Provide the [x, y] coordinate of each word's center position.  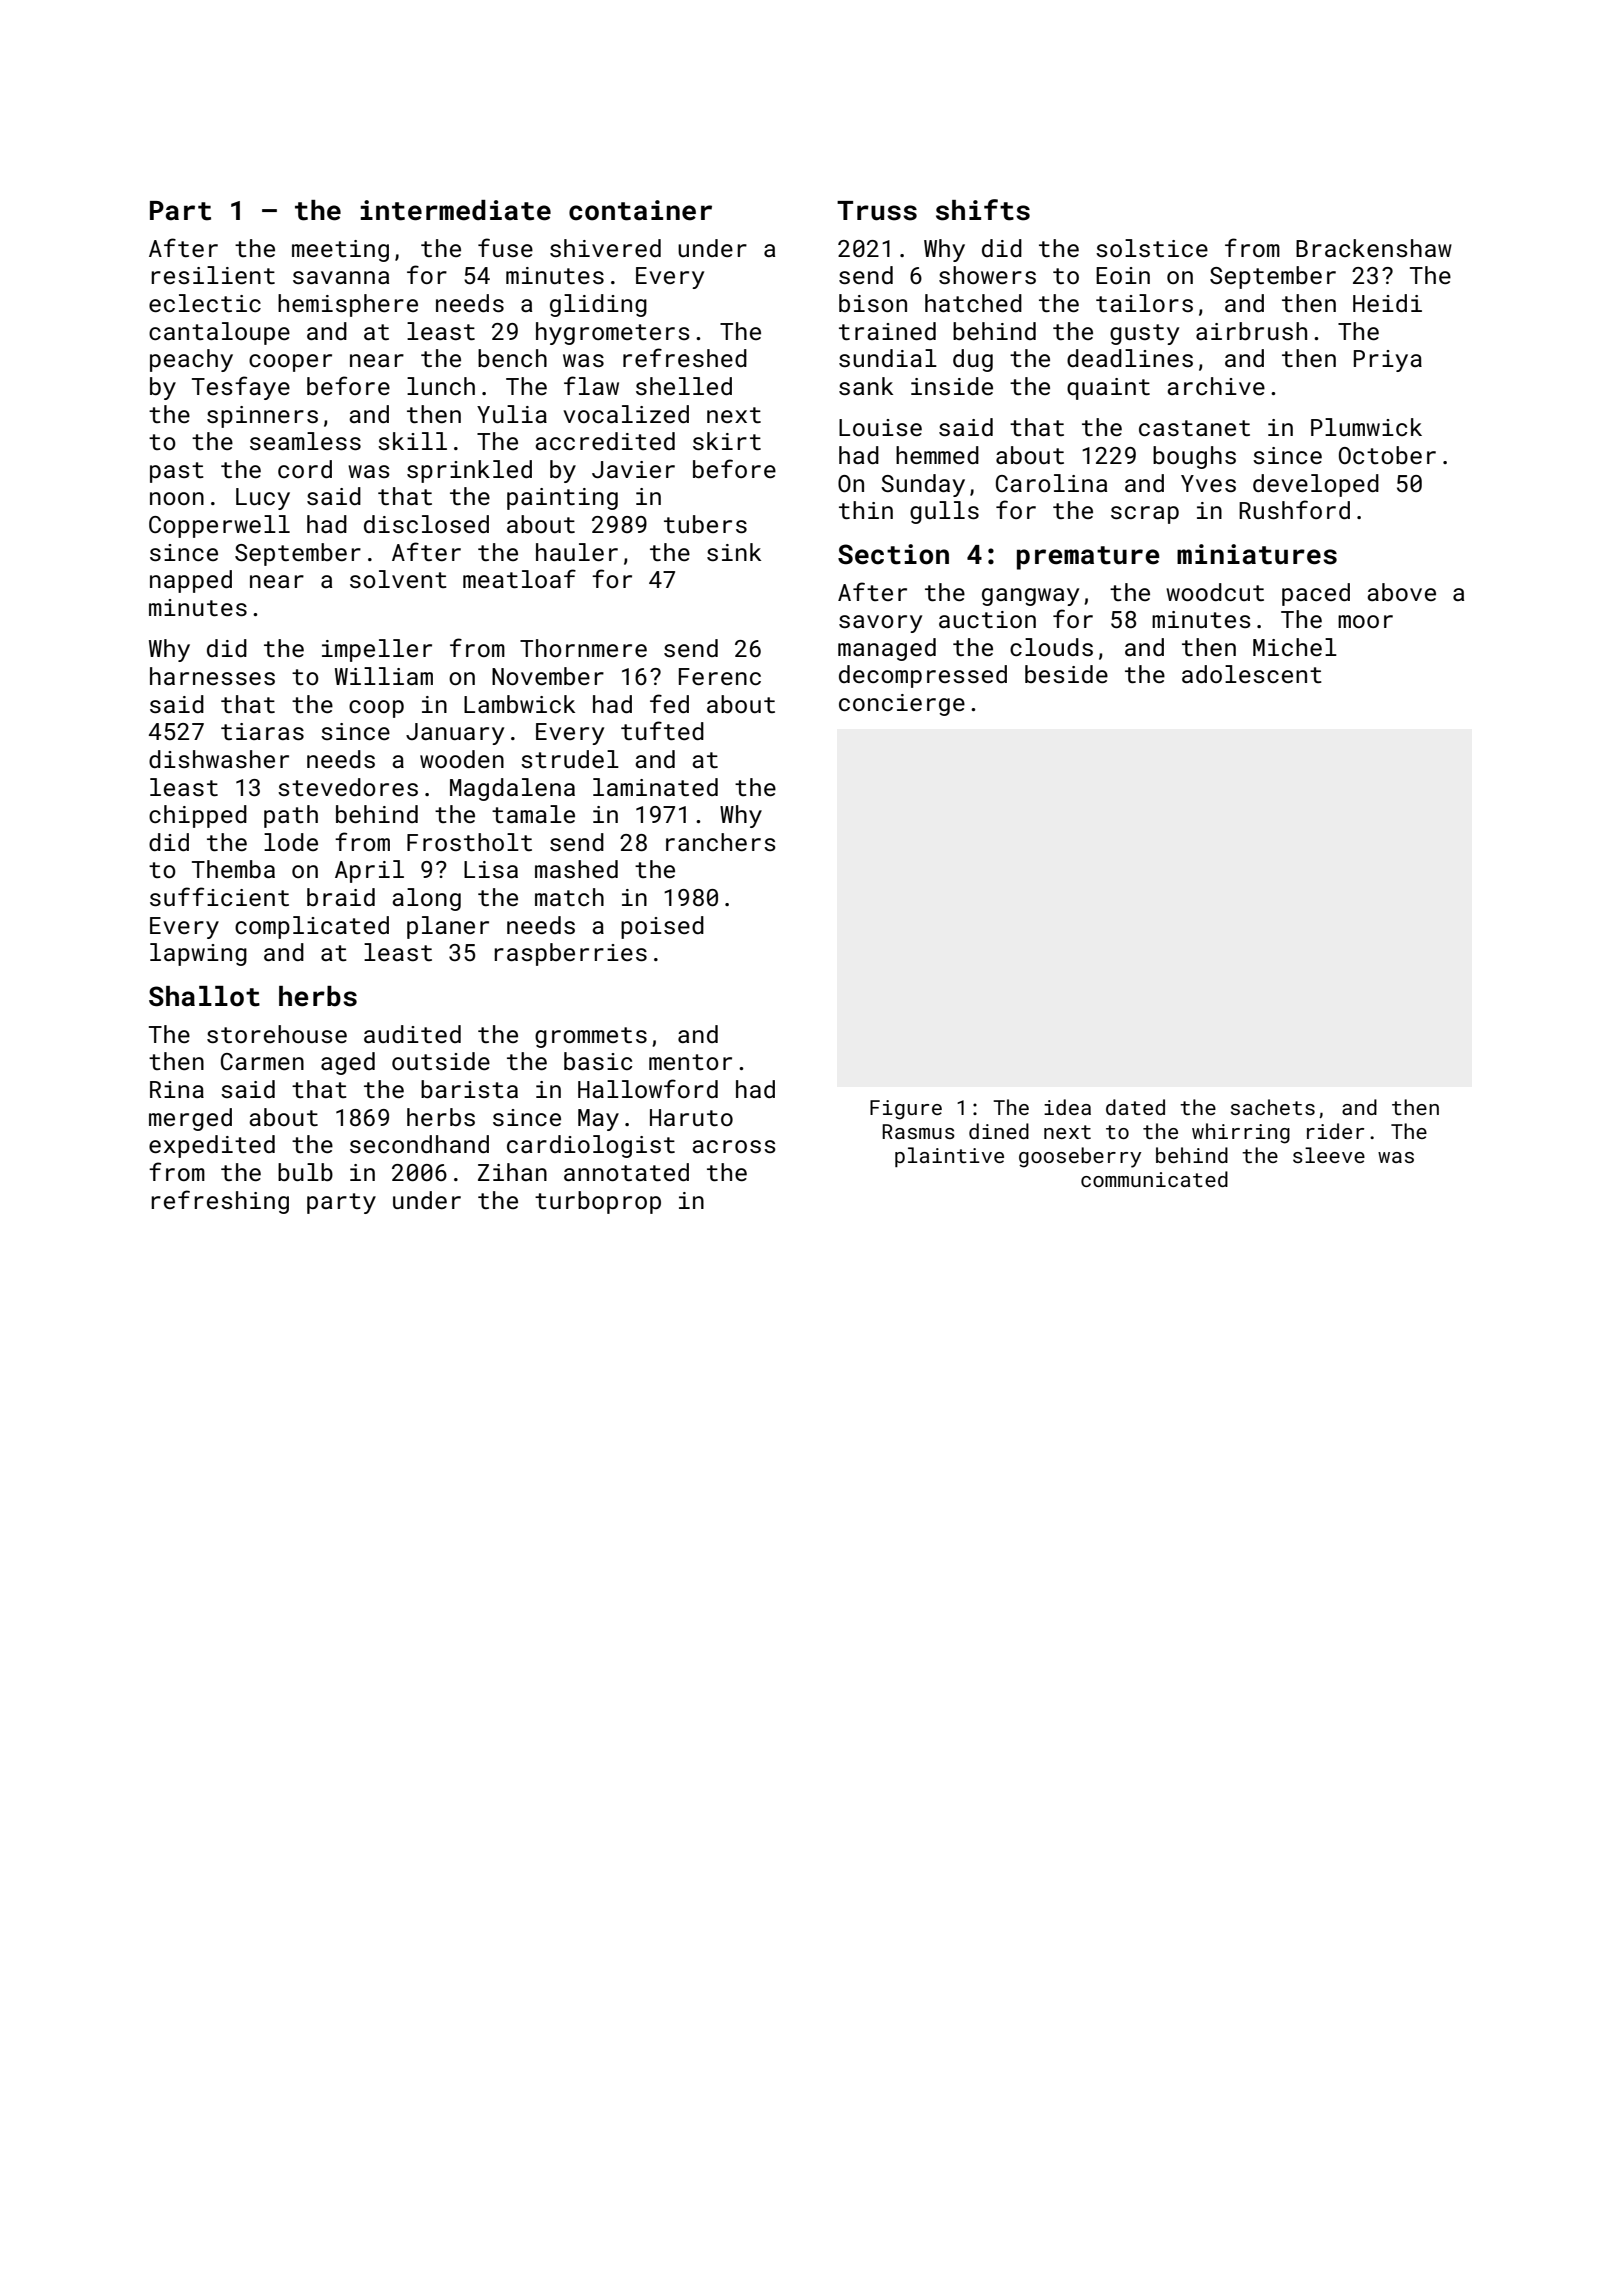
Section [893, 554]
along [426, 899]
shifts [983, 210]
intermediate [455, 210]
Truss [877, 211]
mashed [576, 869]
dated [1135, 1107]
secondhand [419, 1144]
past [177, 472]
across [734, 1146]
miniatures [1257, 554]
